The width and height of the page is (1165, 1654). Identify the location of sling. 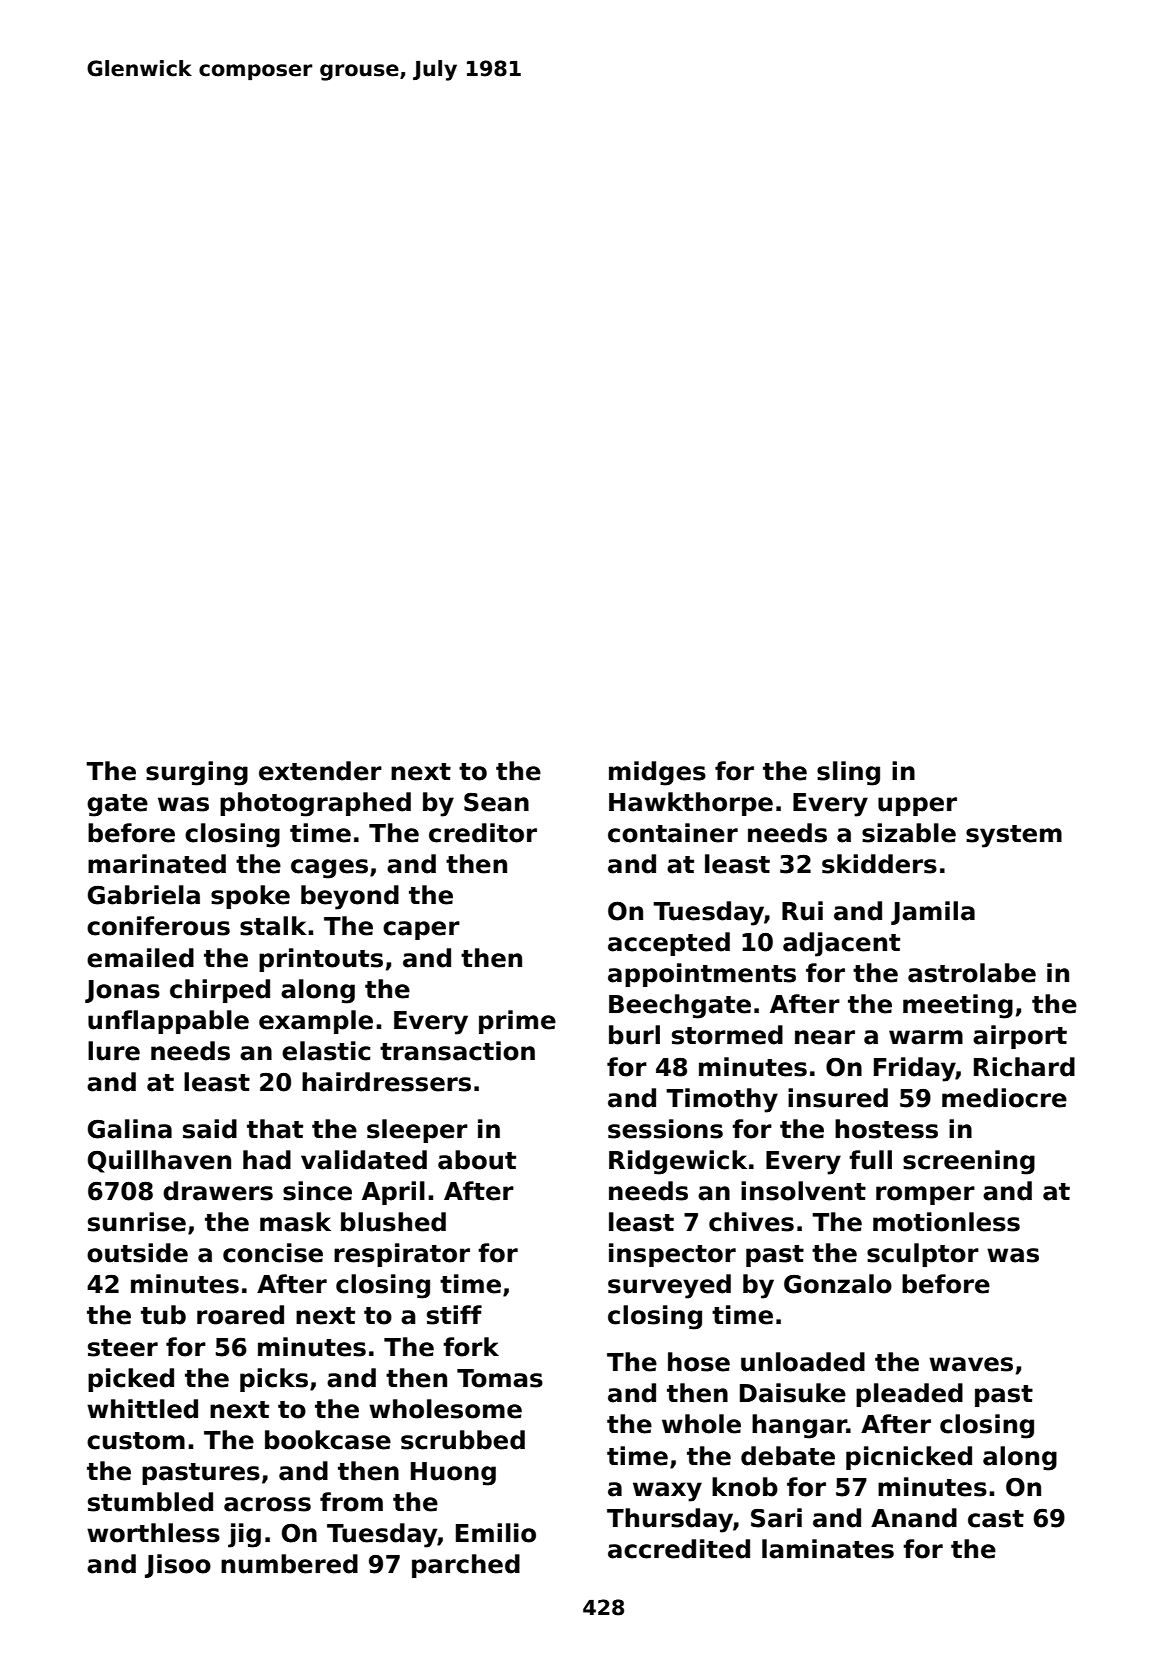
(848, 773).
